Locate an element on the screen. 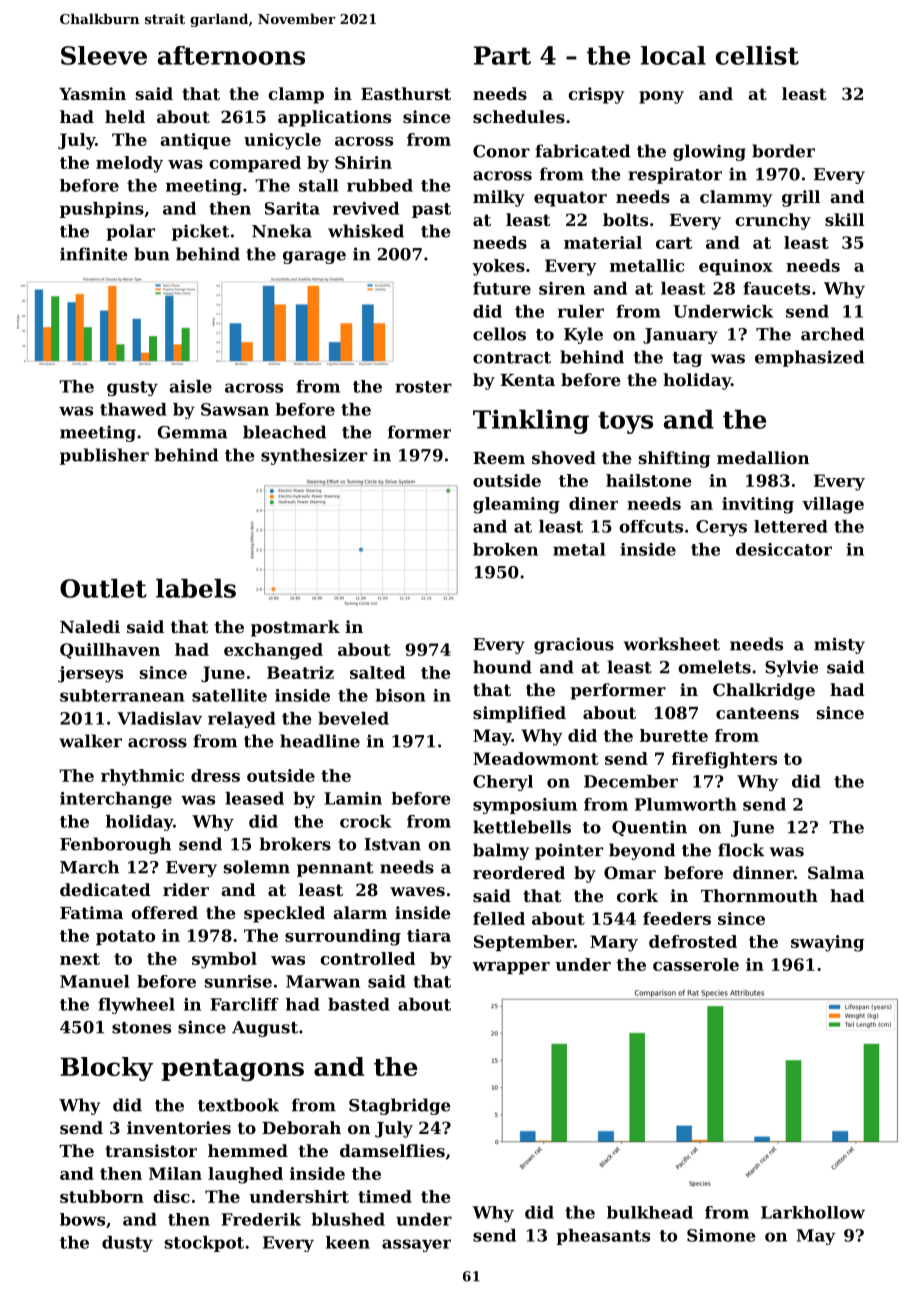 The height and width of the screenshot is (1308, 924). publisher is located at coordinates (104, 456).
